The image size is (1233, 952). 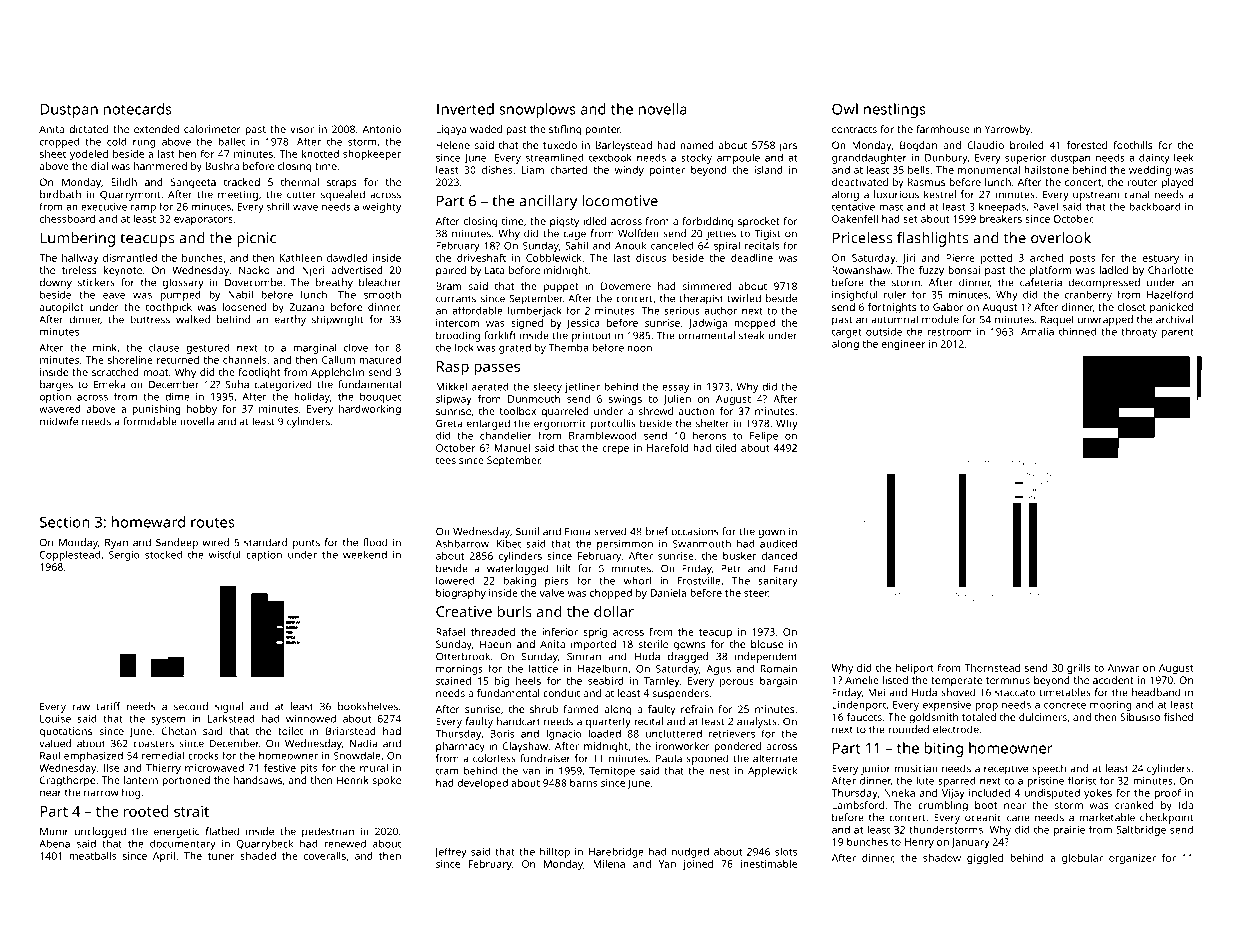 I want to click on joined, so click(x=698, y=865).
